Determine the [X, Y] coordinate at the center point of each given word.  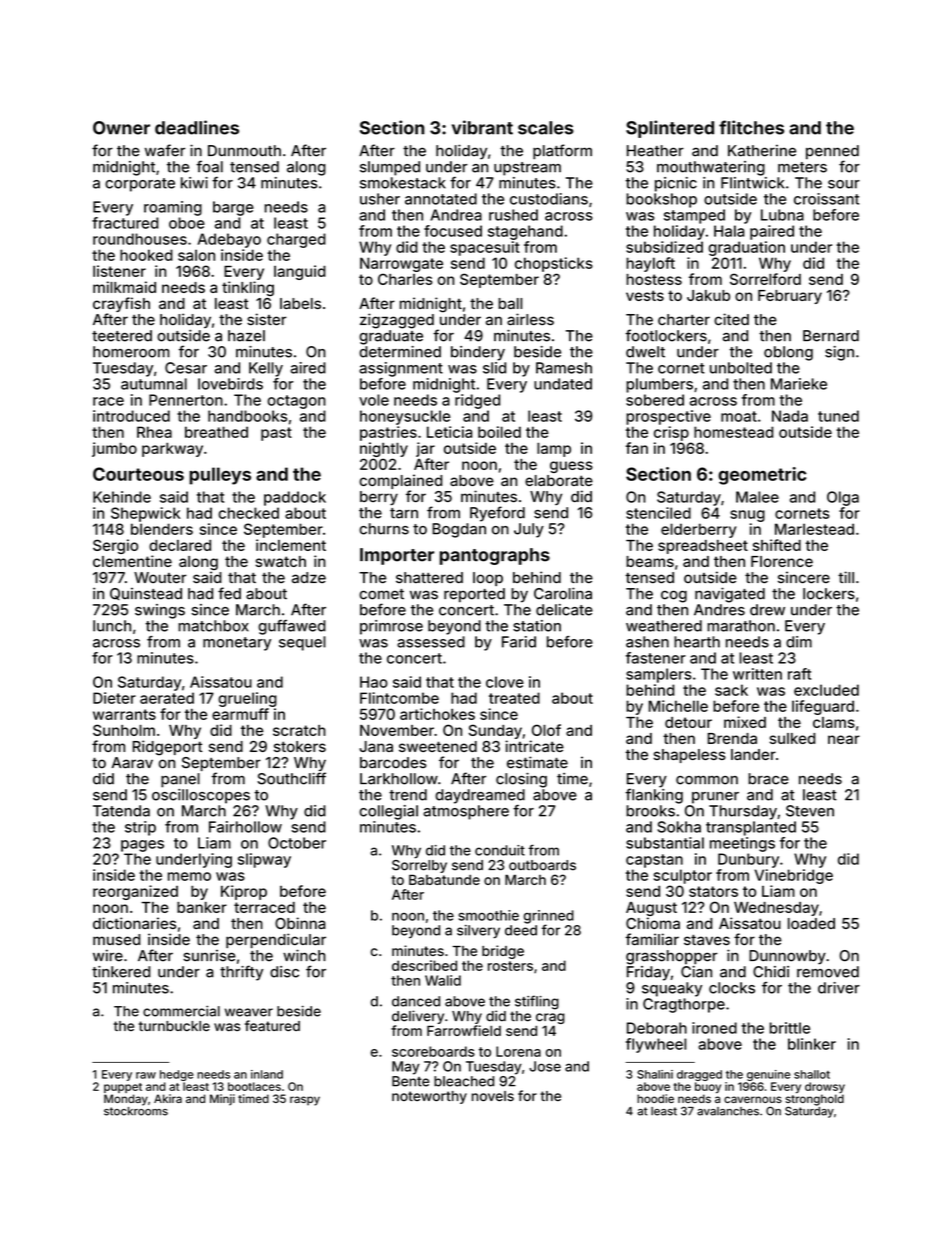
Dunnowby [787, 957]
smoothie [489, 915]
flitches [751, 127]
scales [546, 128]
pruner [715, 798]
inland [267, 1074]
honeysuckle [405, 417]
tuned [838, 416]
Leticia [449, 432]
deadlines [197, 127]
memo [189, 876]
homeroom [131, 352]
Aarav [132, 763]
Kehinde [122, 497]
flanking [654, 796]
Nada [790, 416]
